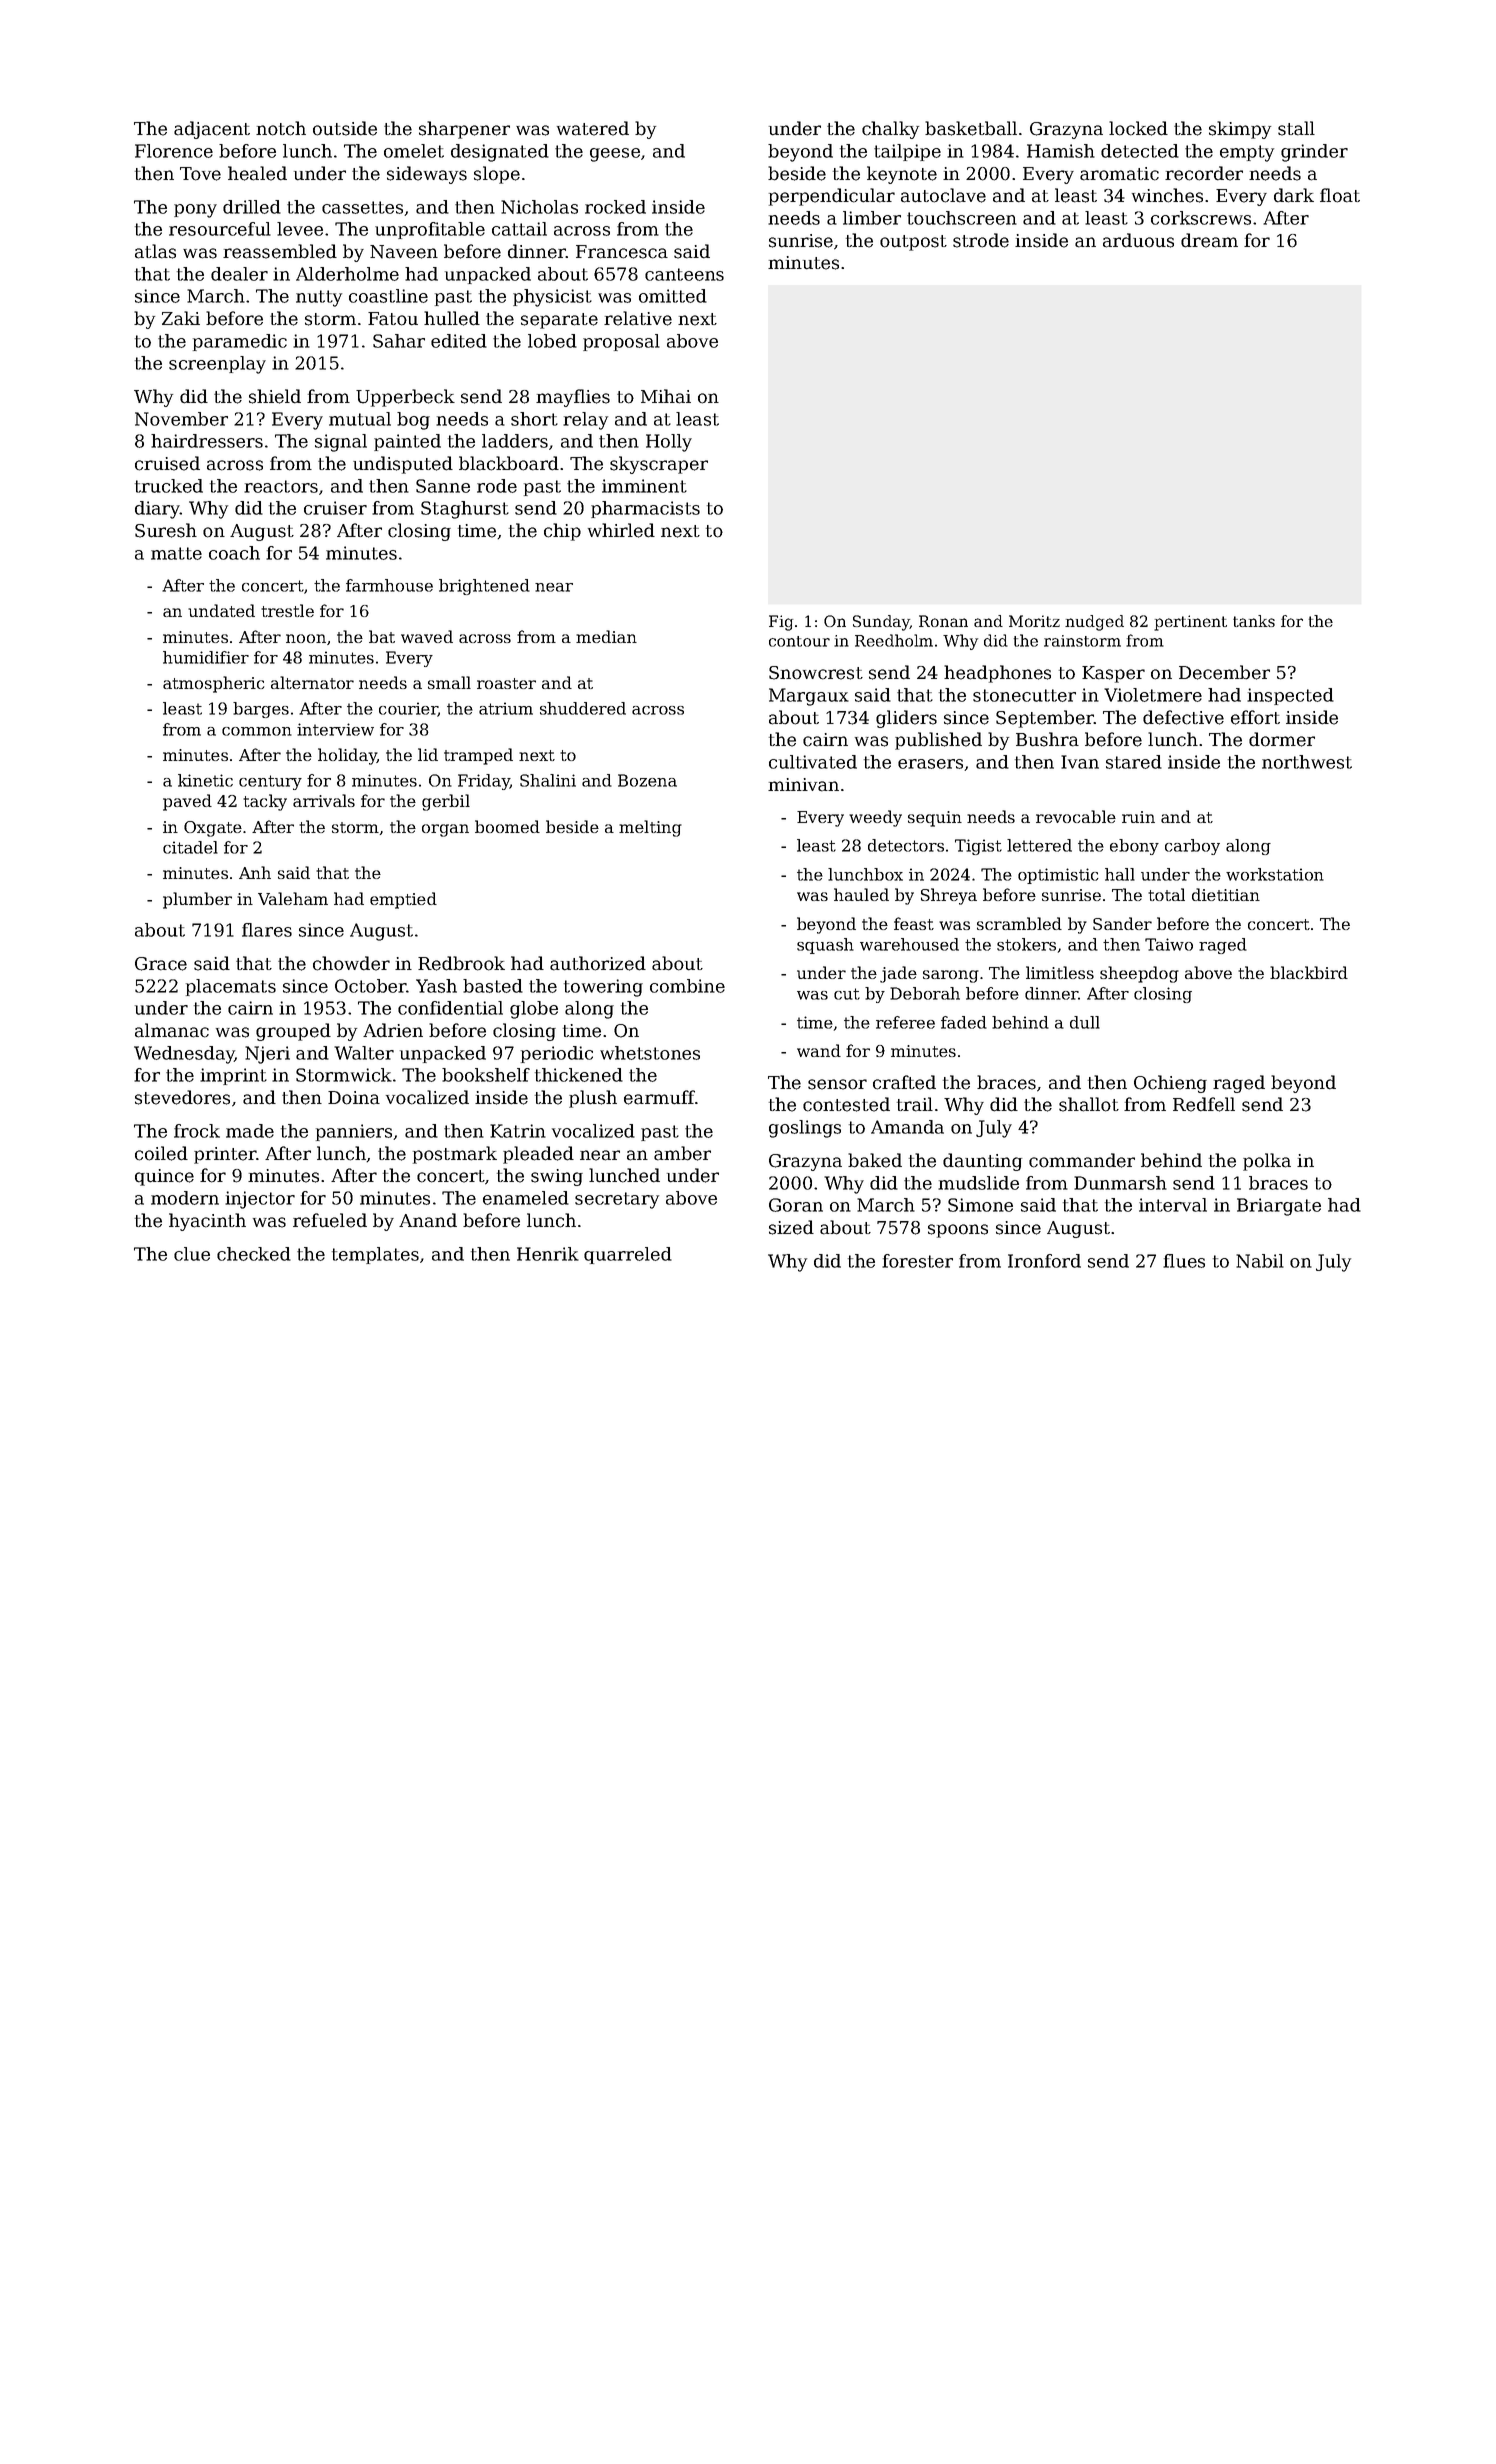  What do you see at coordinates (1076, 816) in the image?
I see `revocable` at bounding box center [1076, 816].
